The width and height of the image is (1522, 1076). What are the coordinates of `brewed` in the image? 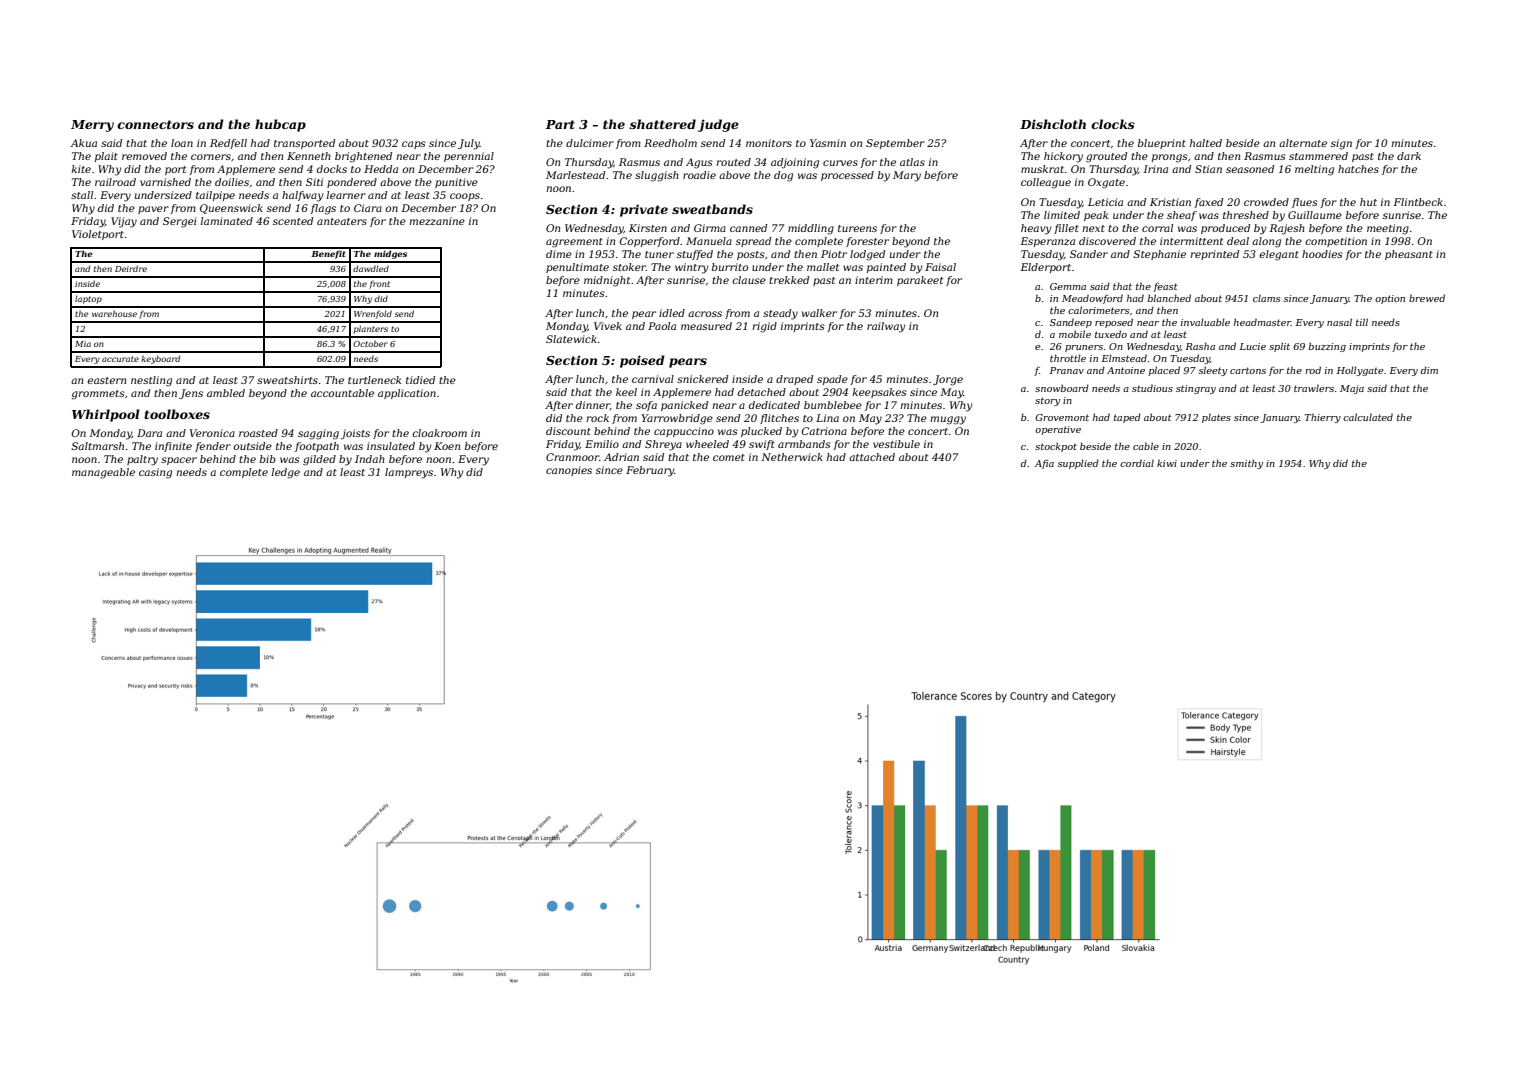 It's located at (1427, 298).
